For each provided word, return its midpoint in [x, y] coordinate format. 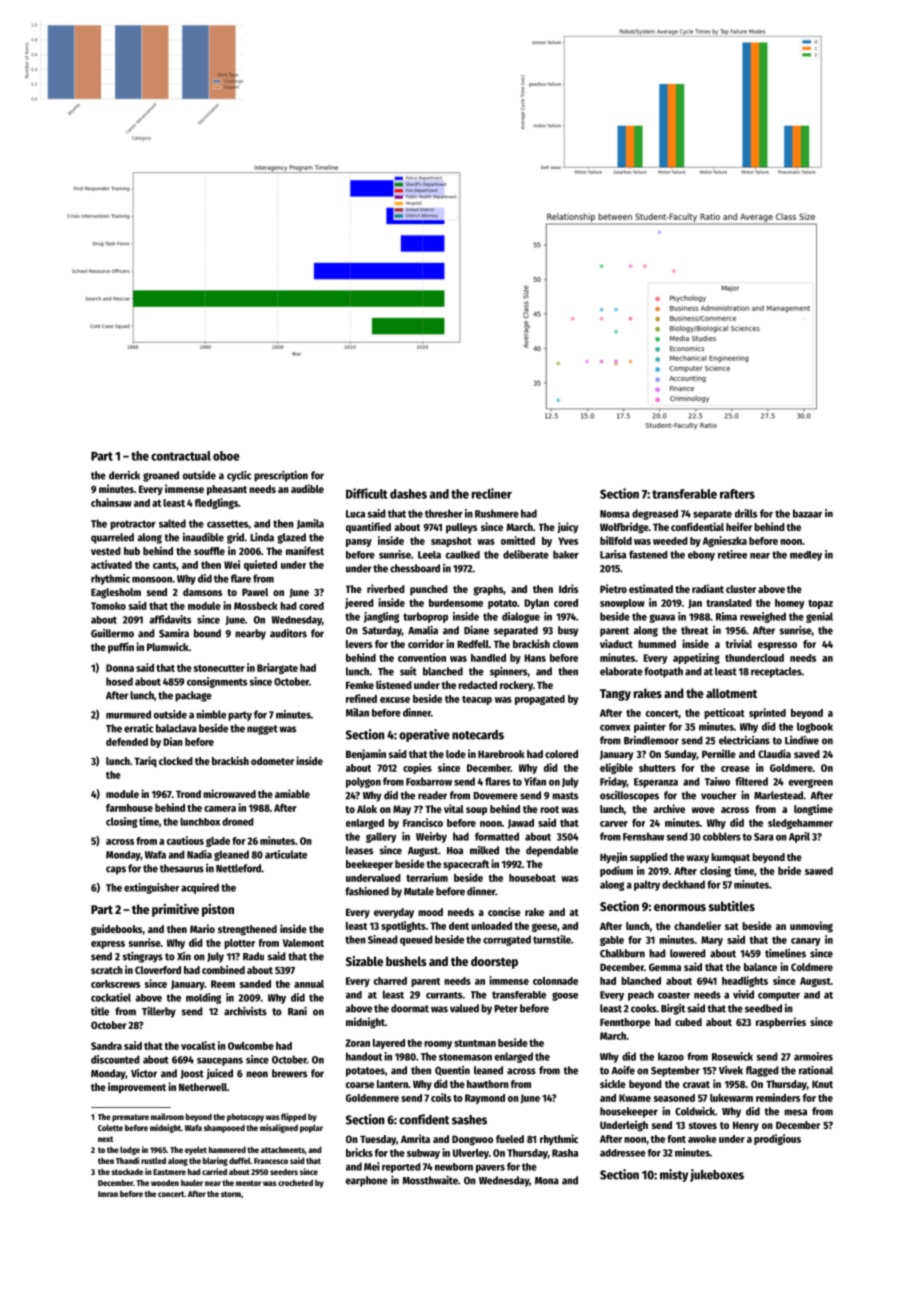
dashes [408, 494]
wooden [165, 1182]
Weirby [431, 837]
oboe [226, 456]
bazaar [807, 513]
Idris [568, 588]
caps [116, 870]
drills [746, 513]
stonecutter [219, 668]
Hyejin [613, 857]
